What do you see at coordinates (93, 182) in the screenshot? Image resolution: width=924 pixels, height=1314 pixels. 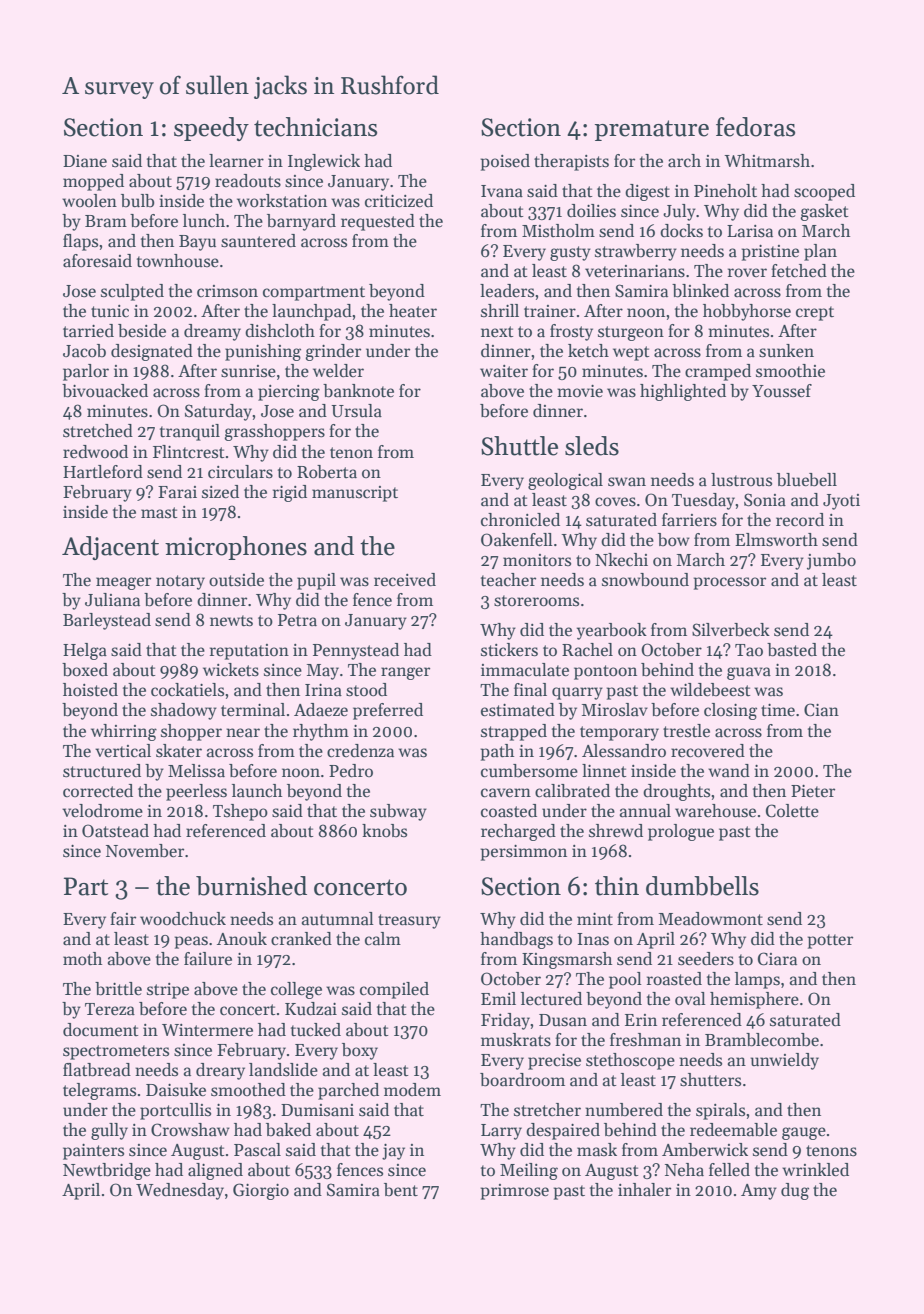 I see `mopped` at bounding box center [93, 182].
